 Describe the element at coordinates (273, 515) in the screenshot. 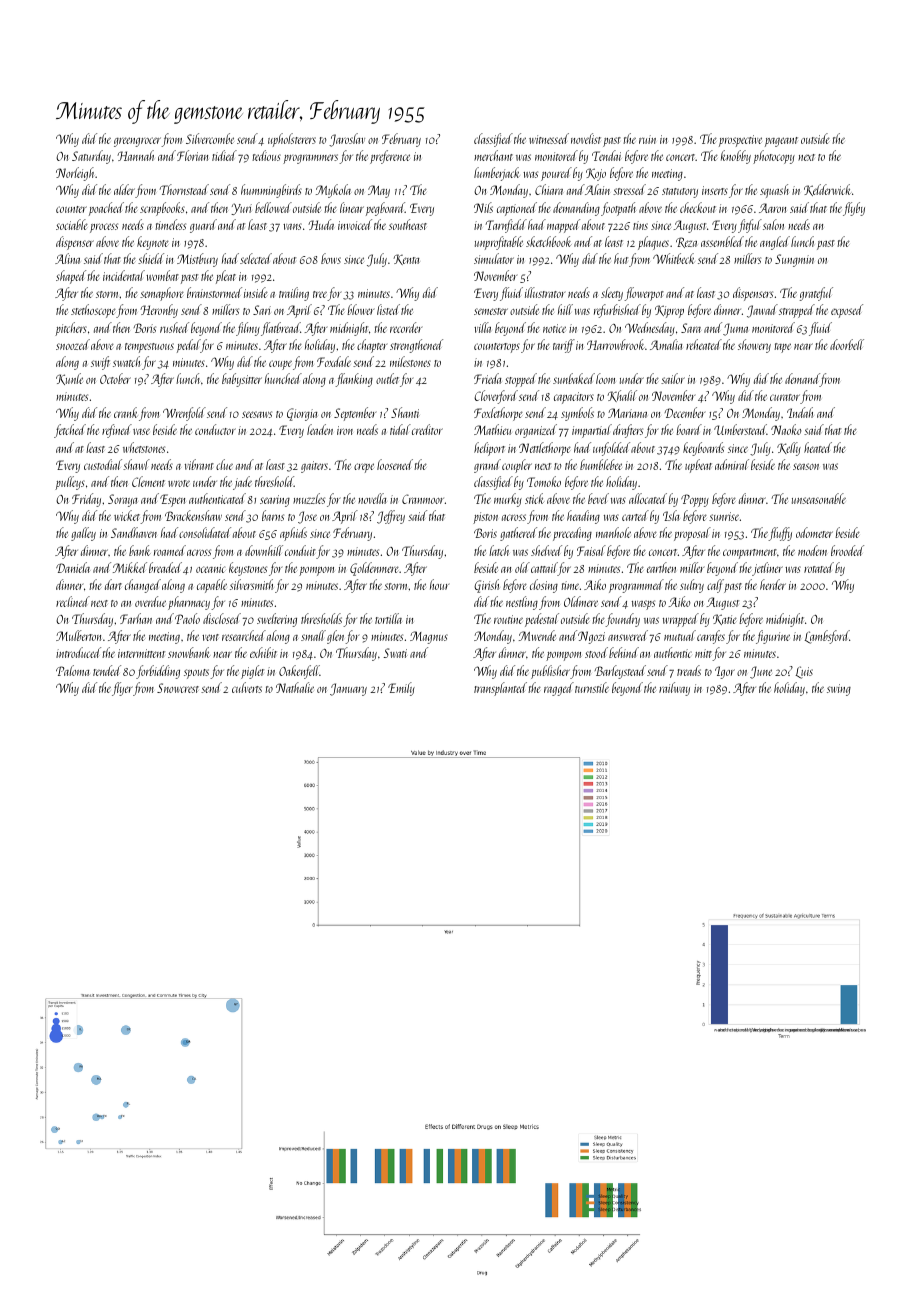

I see `barns` at that location.
